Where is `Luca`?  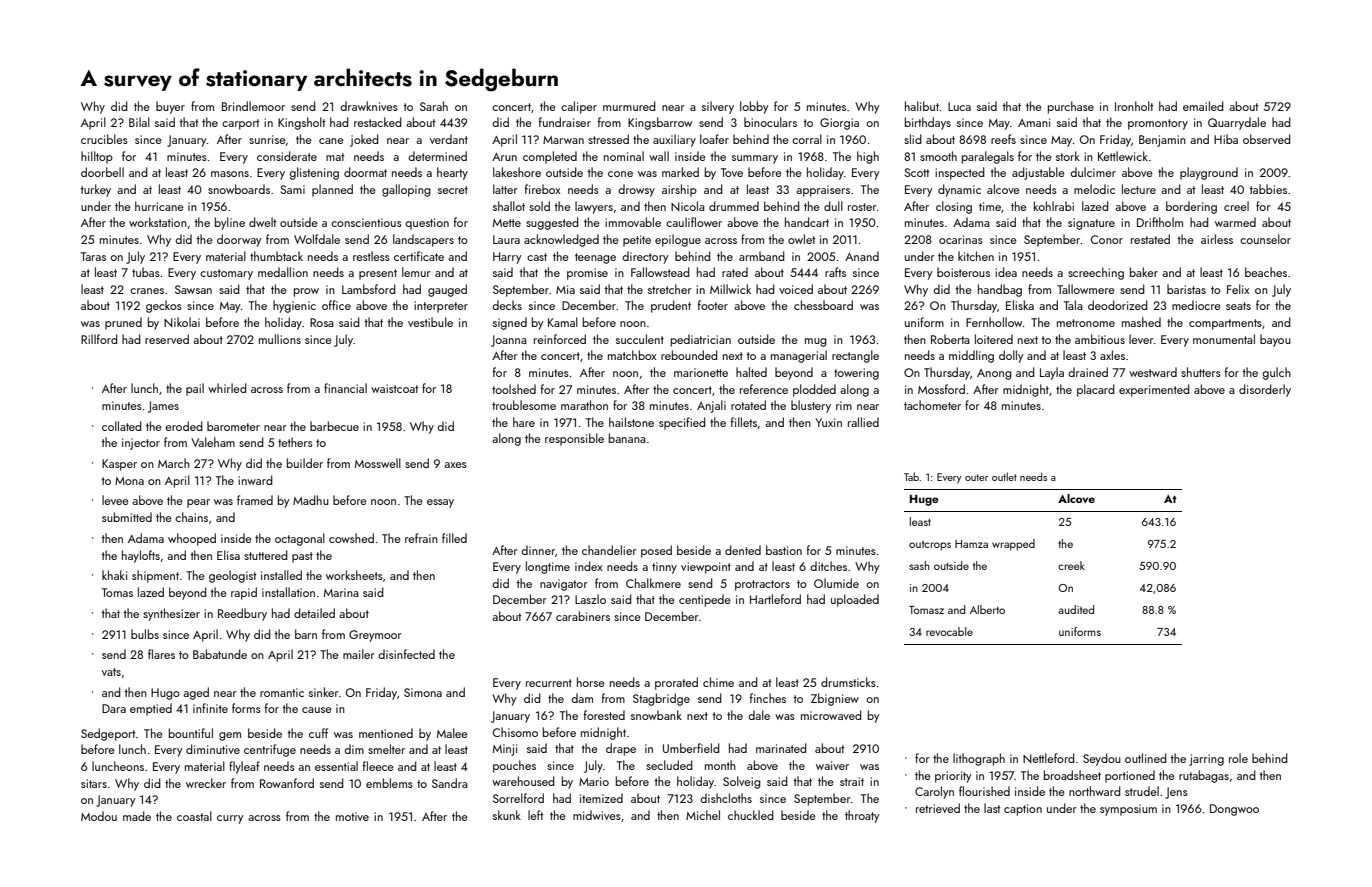
Luca is located at coordinates (959, 106).
